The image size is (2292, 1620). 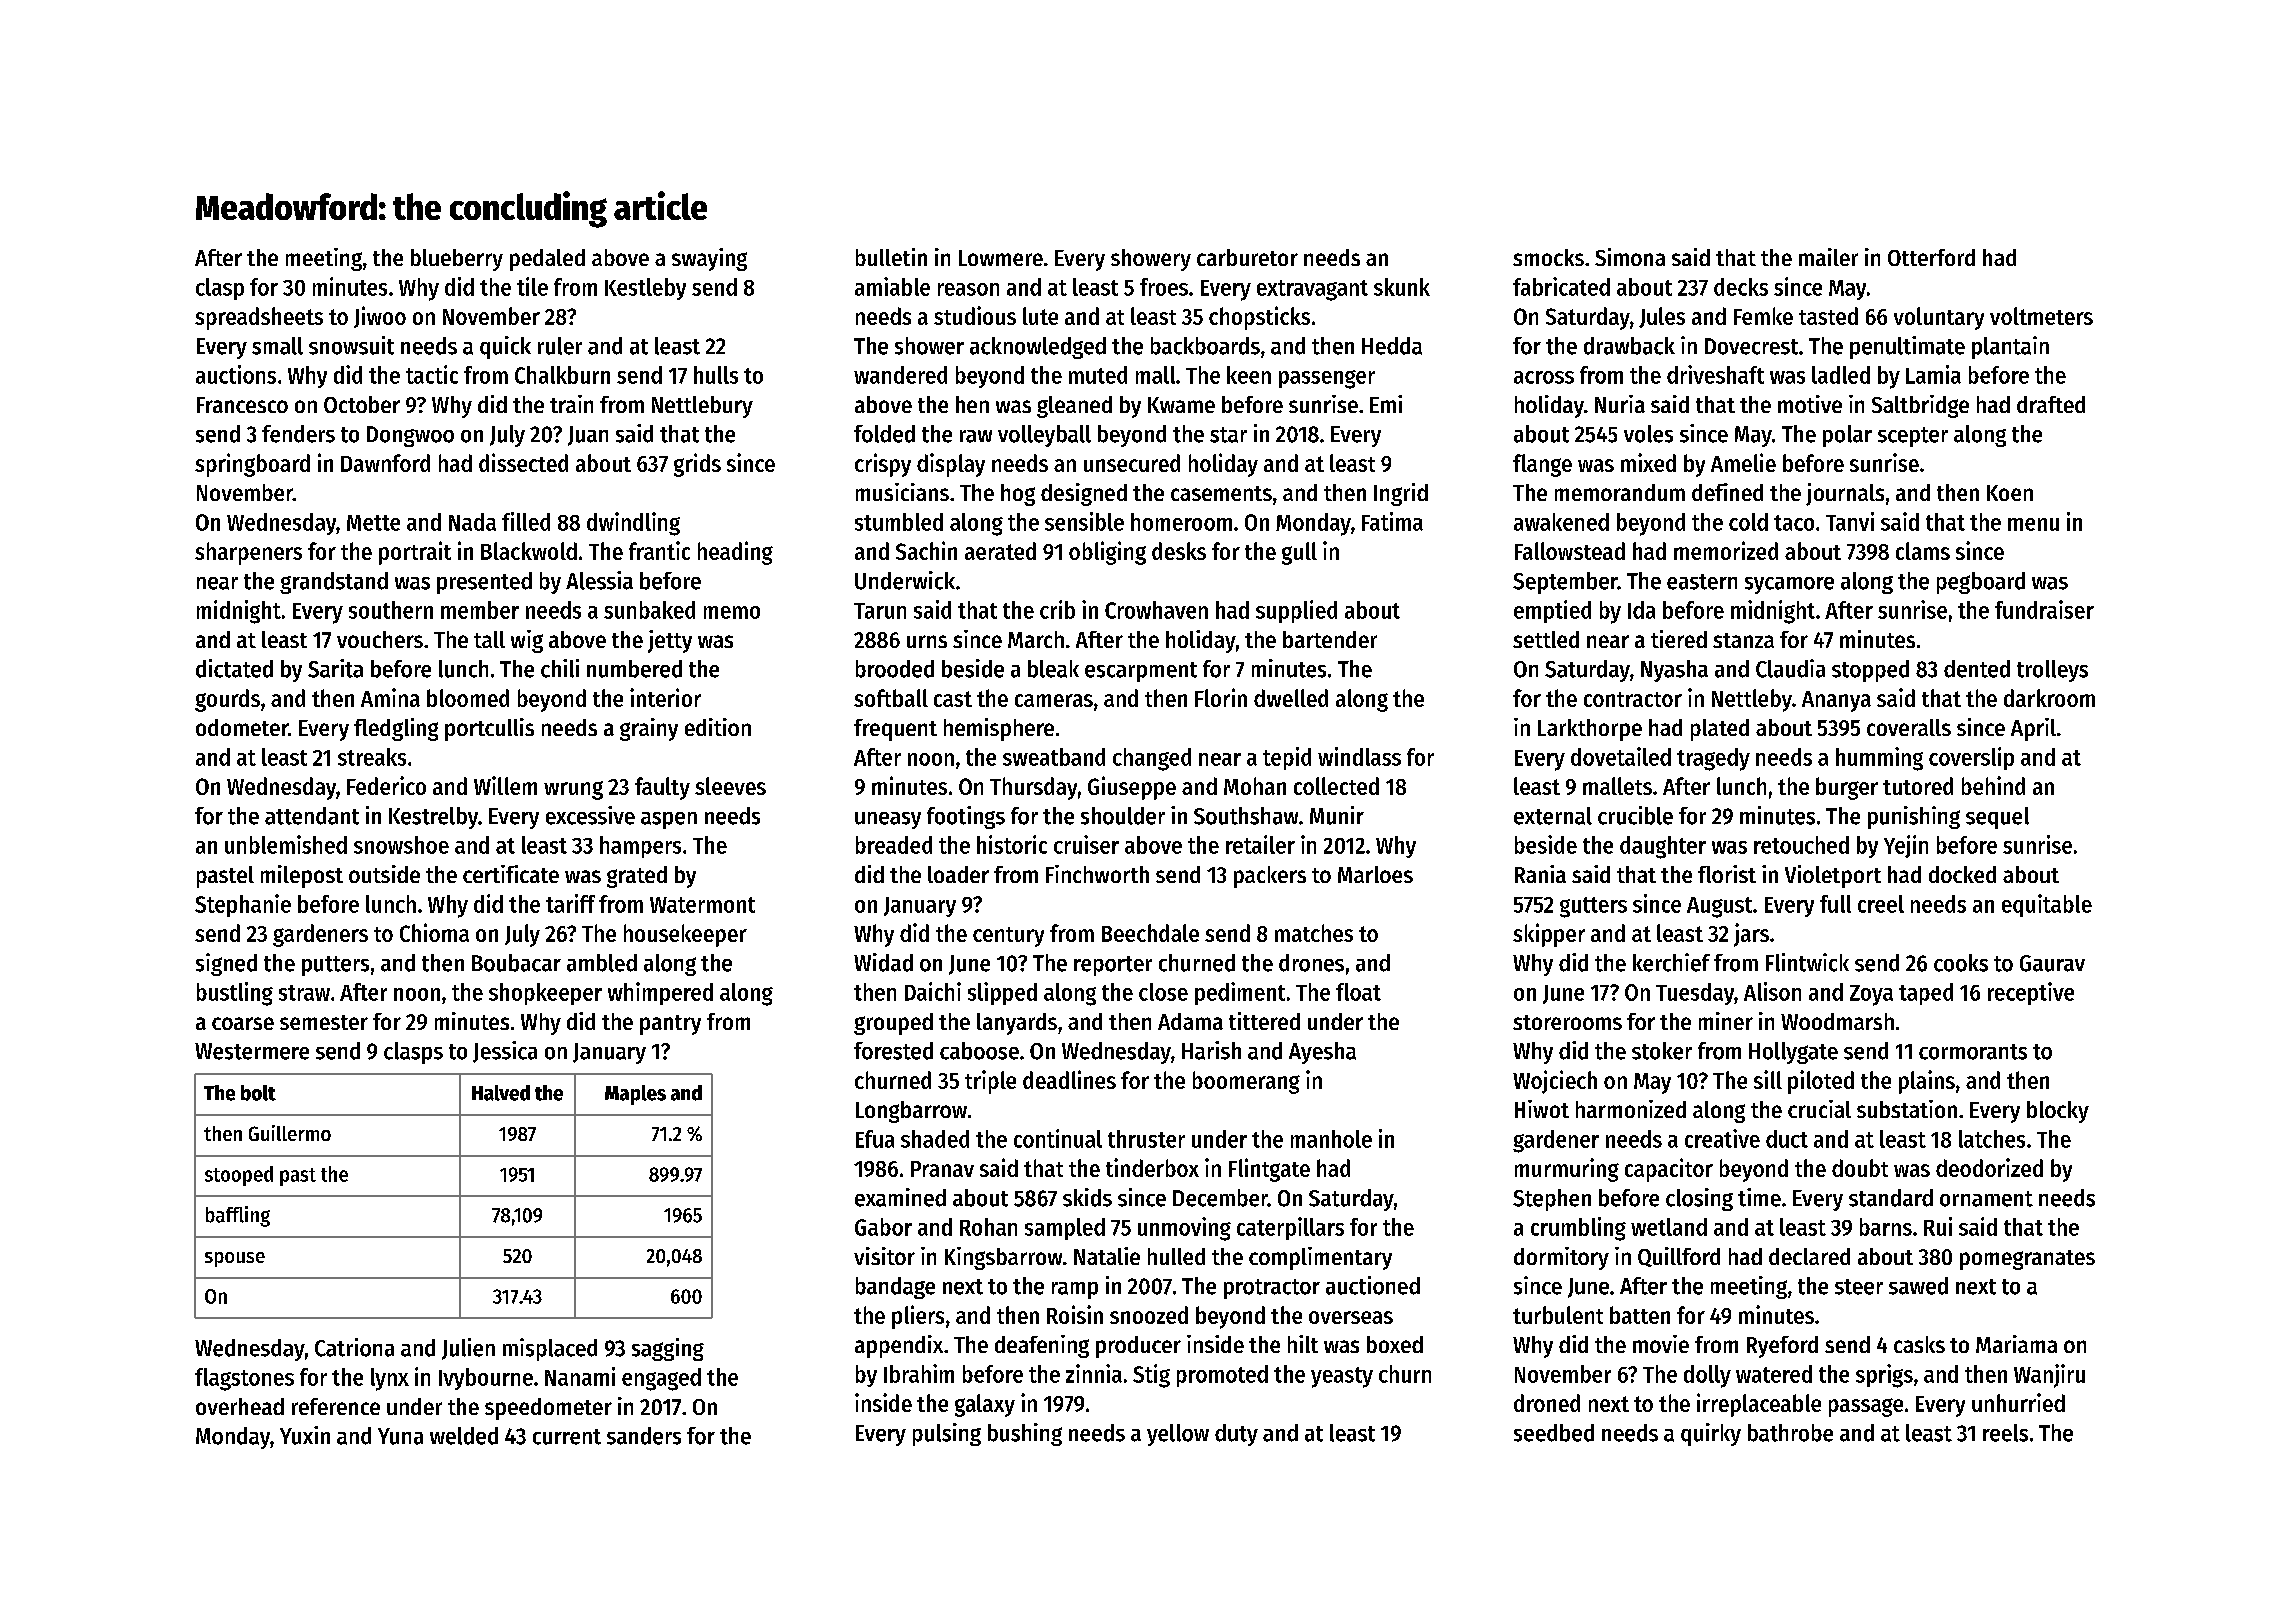 I want to click on Lowmere, so click(x=1001, y=258).
